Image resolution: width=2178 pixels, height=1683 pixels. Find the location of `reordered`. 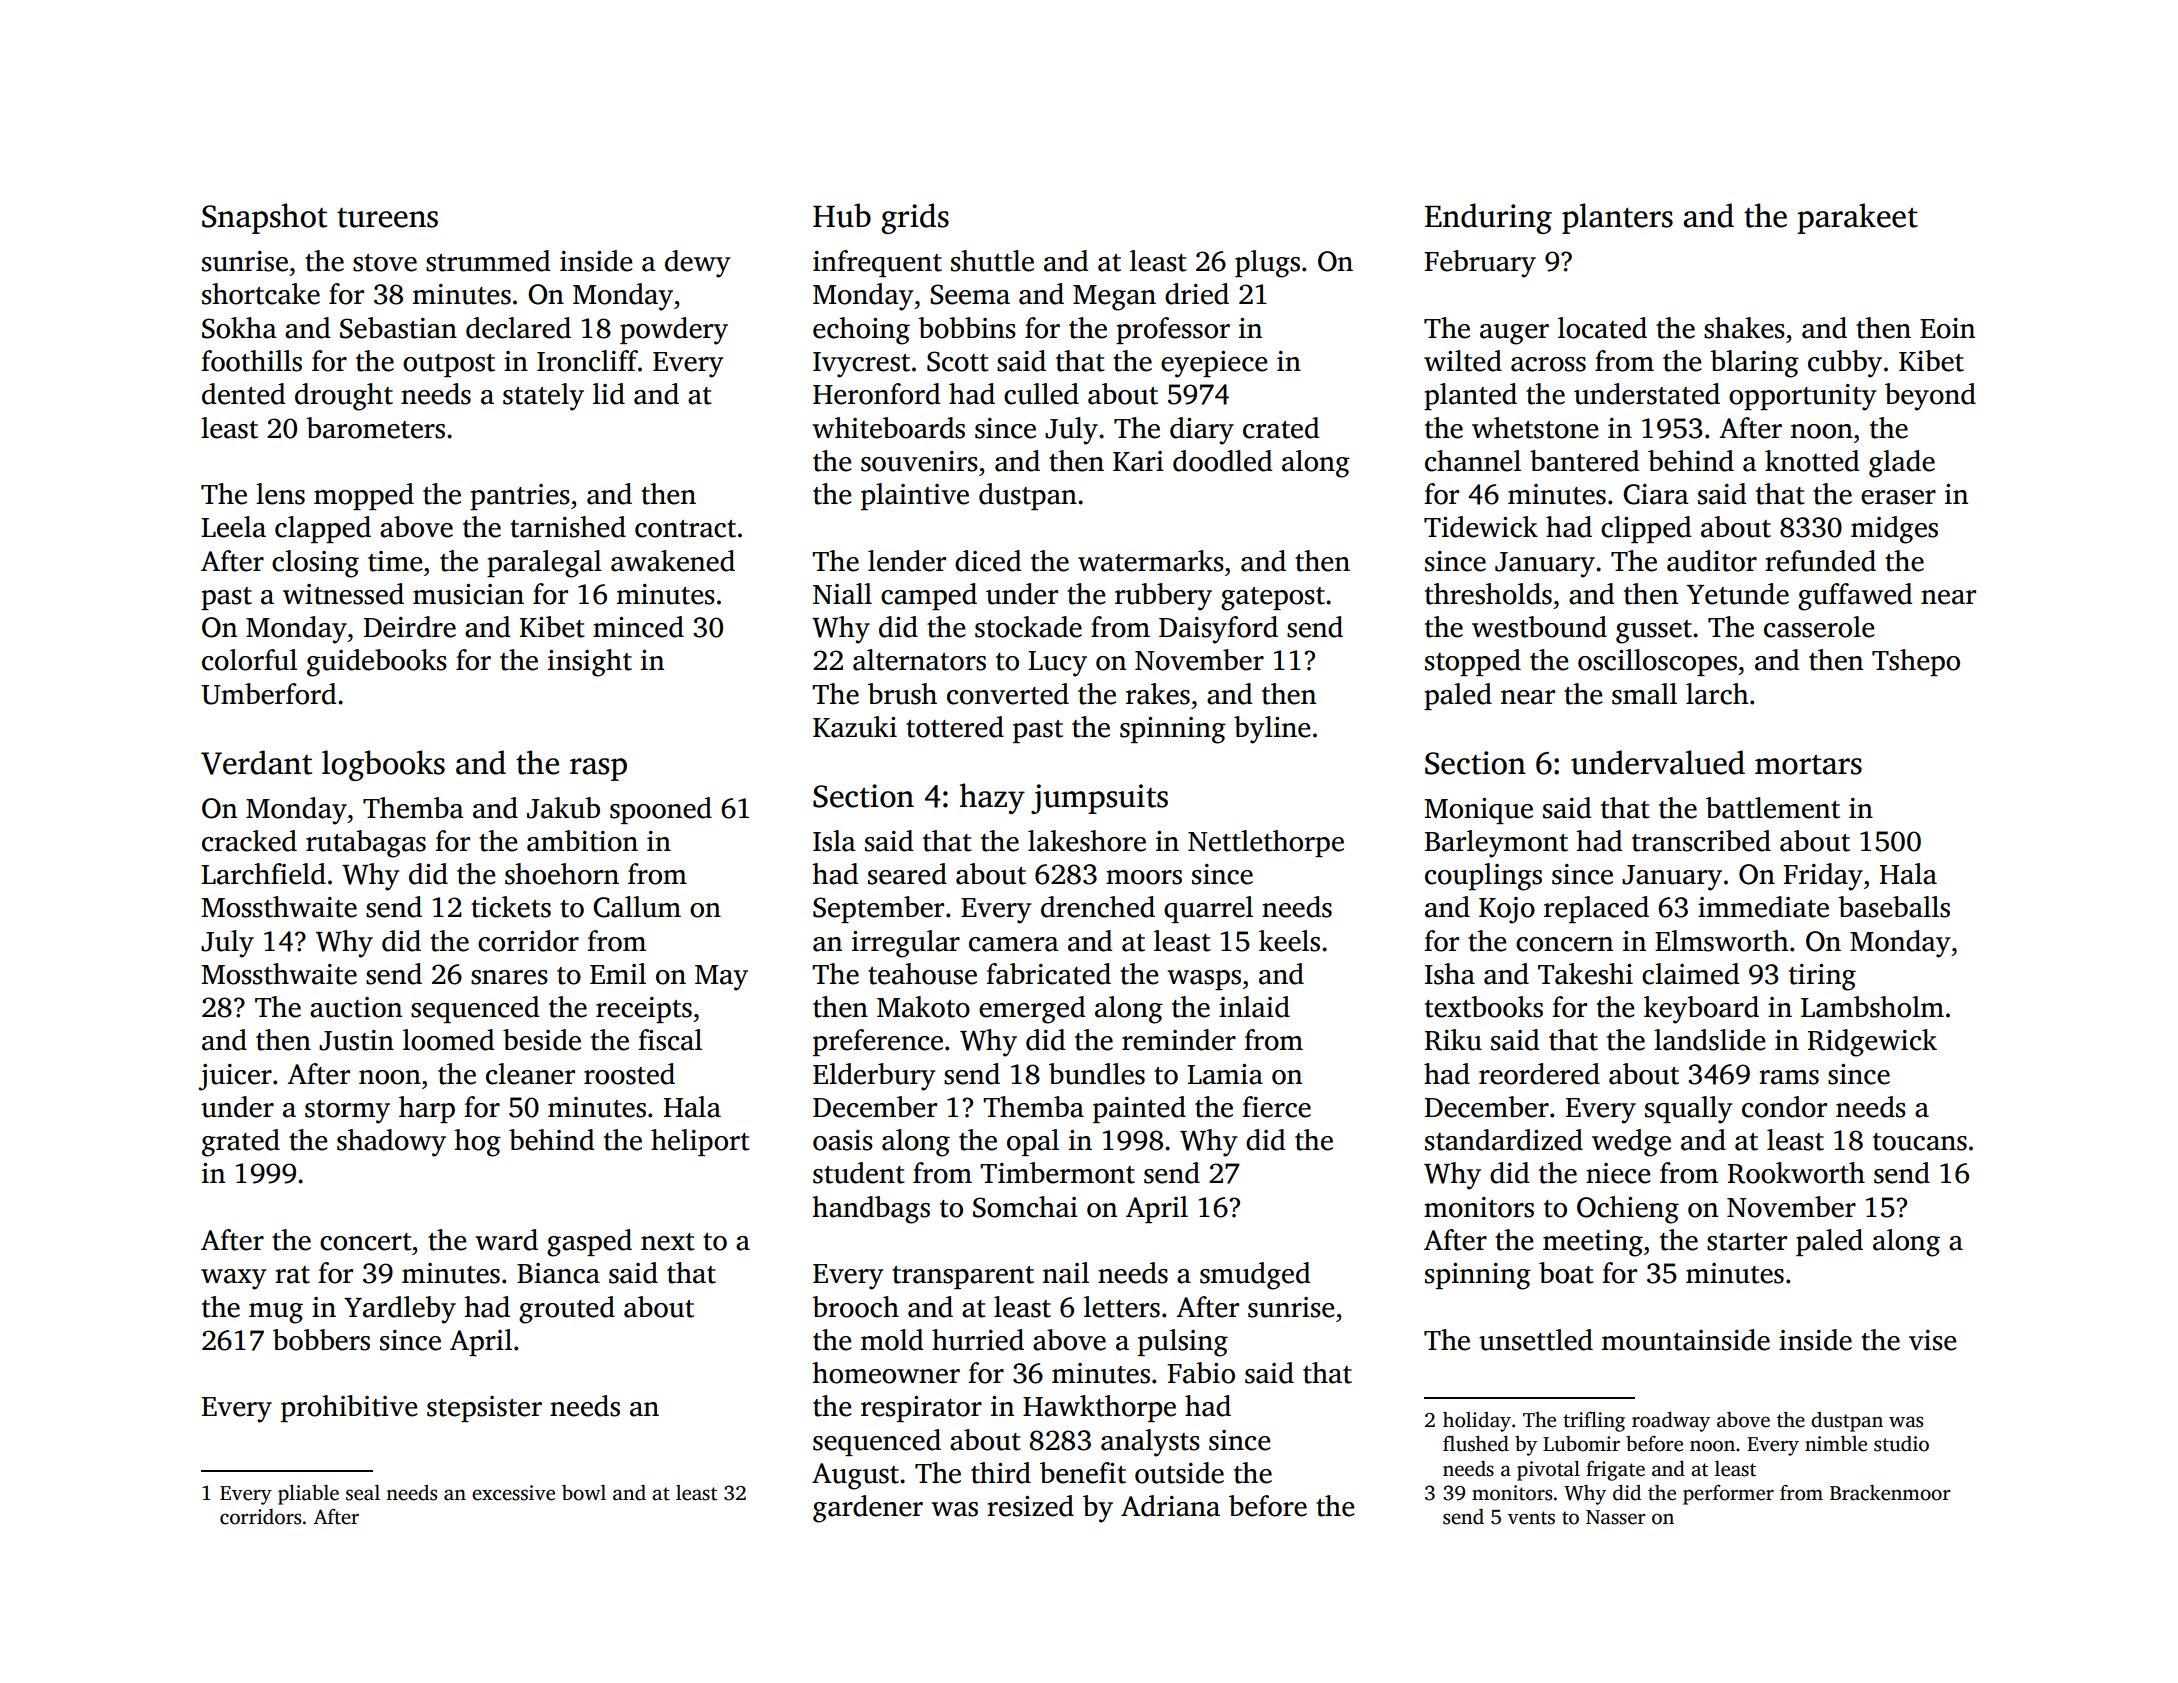

reordered is located at coordinates (1539, 1074).
